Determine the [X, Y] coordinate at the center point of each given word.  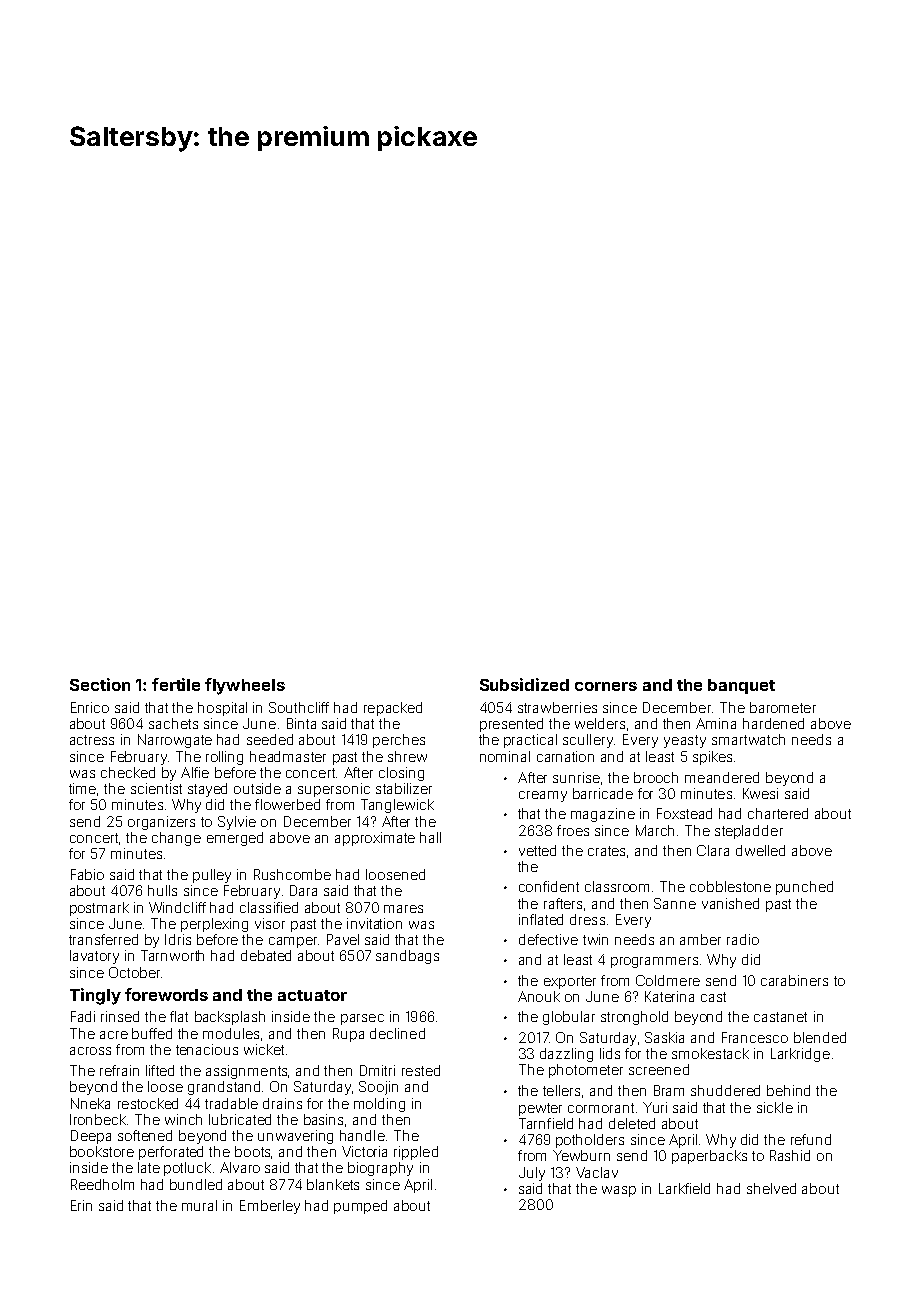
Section [100, 684]
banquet [741, 686]
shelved [771, 1188]
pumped [360, 1207]
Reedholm [102, 1184]
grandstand [224, 1088]
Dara [303, 890]
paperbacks [709, 1157]
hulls [162, 890]
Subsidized [524, 684]
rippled [416, 1153]
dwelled [760, 850]
